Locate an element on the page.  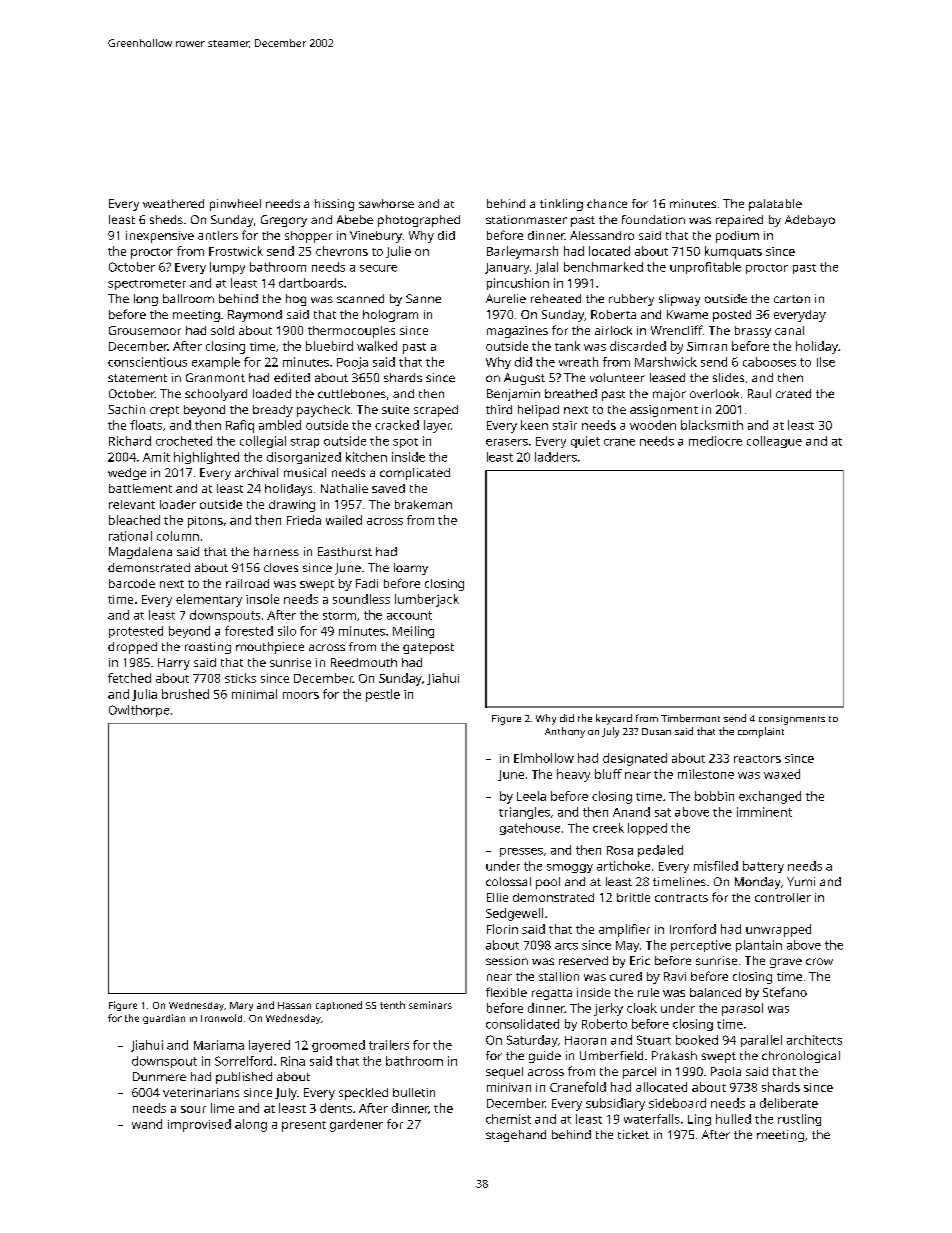
August is located at coordinates (524, 379).
